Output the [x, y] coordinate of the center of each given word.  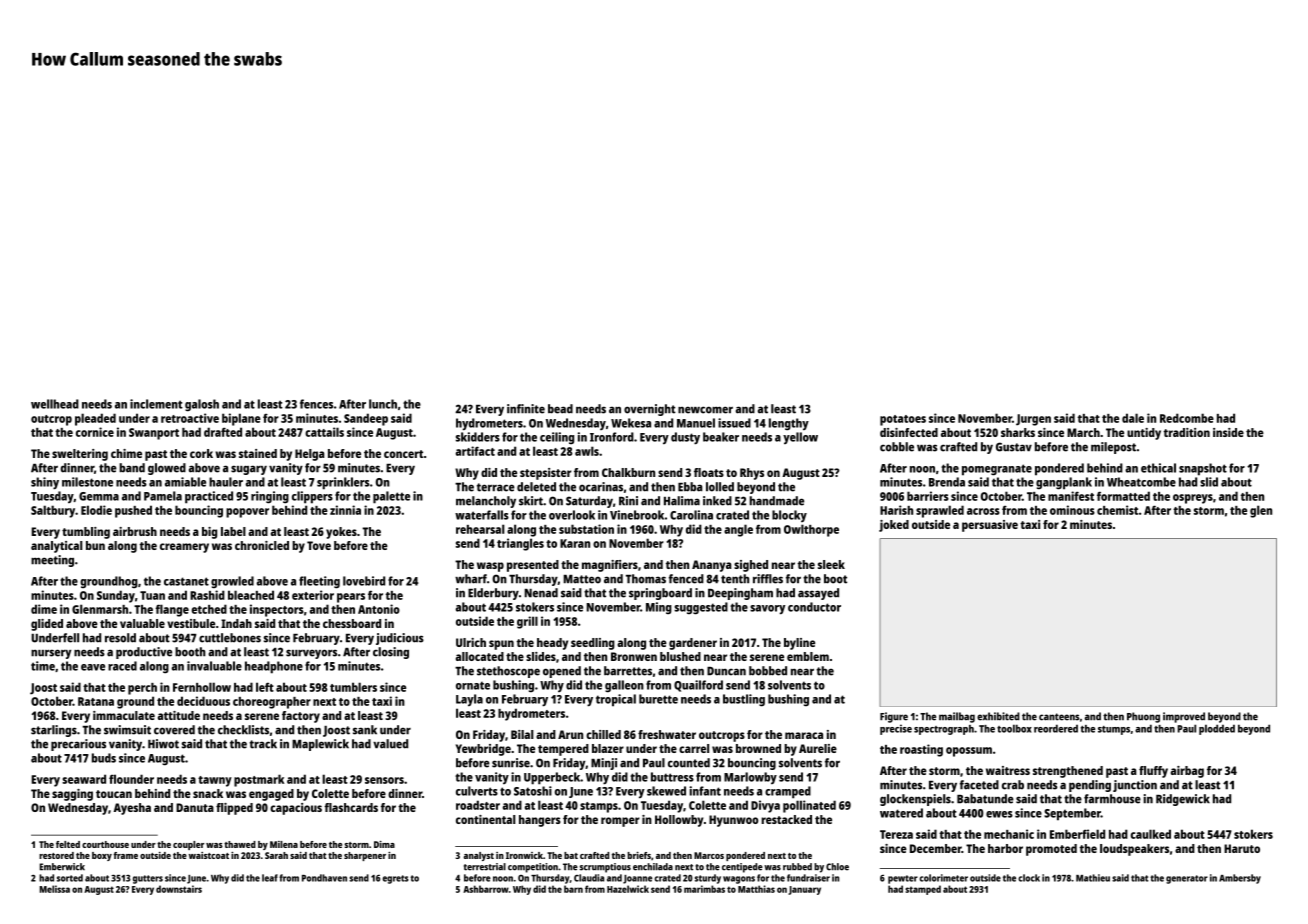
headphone [274, 667]
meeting [52, 561]
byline [799, 644]
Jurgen [1033, 420]
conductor [814, 607]
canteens [1059, 717]
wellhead [55, 404]
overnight [650, 410]
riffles [768, 579]
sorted [70, 878]
